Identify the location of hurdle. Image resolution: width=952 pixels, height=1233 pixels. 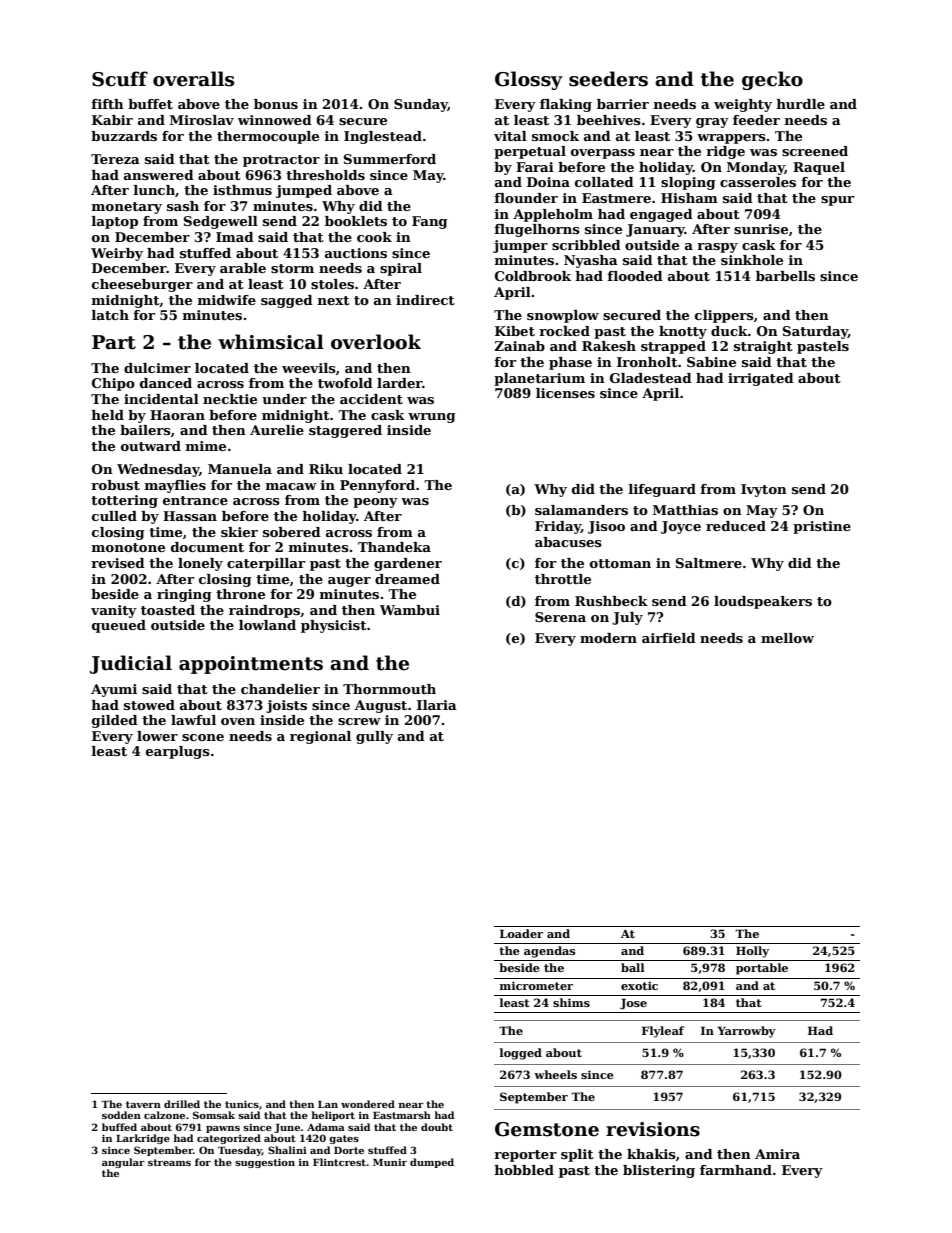
(801, 104).
